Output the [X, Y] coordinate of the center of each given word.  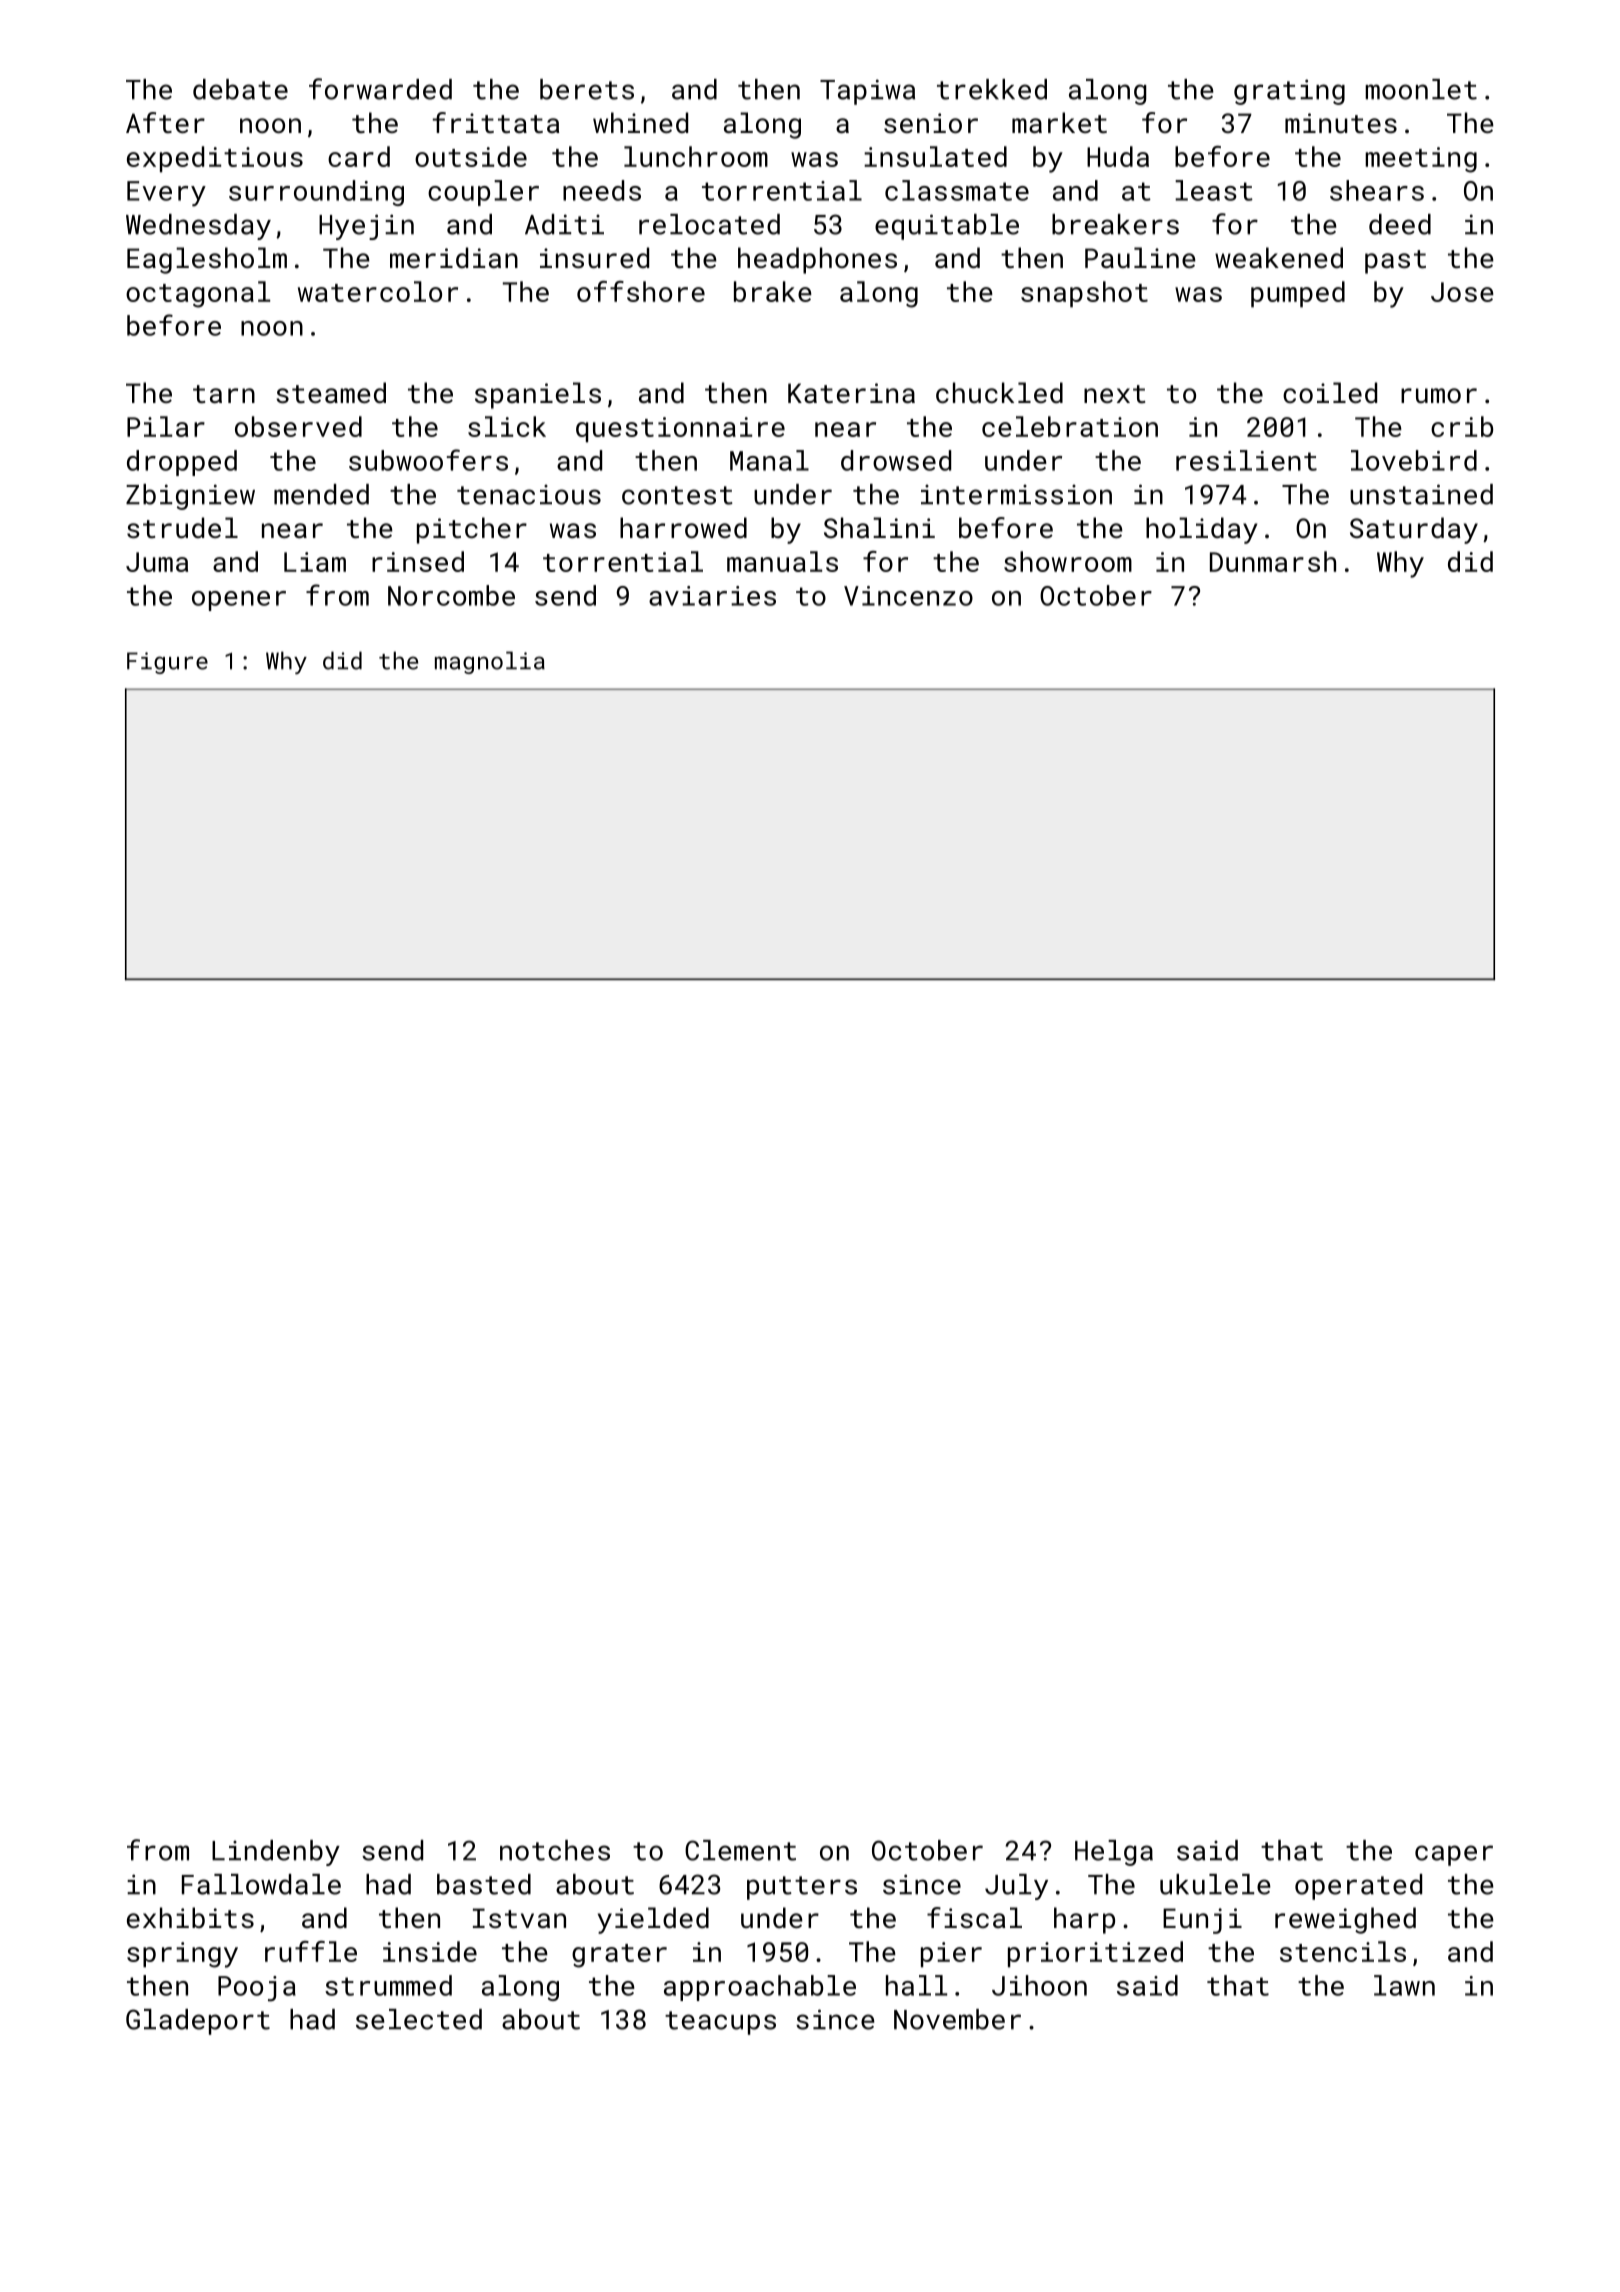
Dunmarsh [1273, 561]
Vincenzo [908, 596]
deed [1400, 224]
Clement [740, 1850]
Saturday [1414, 530]
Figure [167, 663]
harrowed [683, 527]
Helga [1114, 1853]
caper [1454, 1855]
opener [239, 601]
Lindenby [276, 1853]
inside [430, 1951]
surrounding [316, 193]
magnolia [490, 662]
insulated [935, 156]
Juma [157, 562]
